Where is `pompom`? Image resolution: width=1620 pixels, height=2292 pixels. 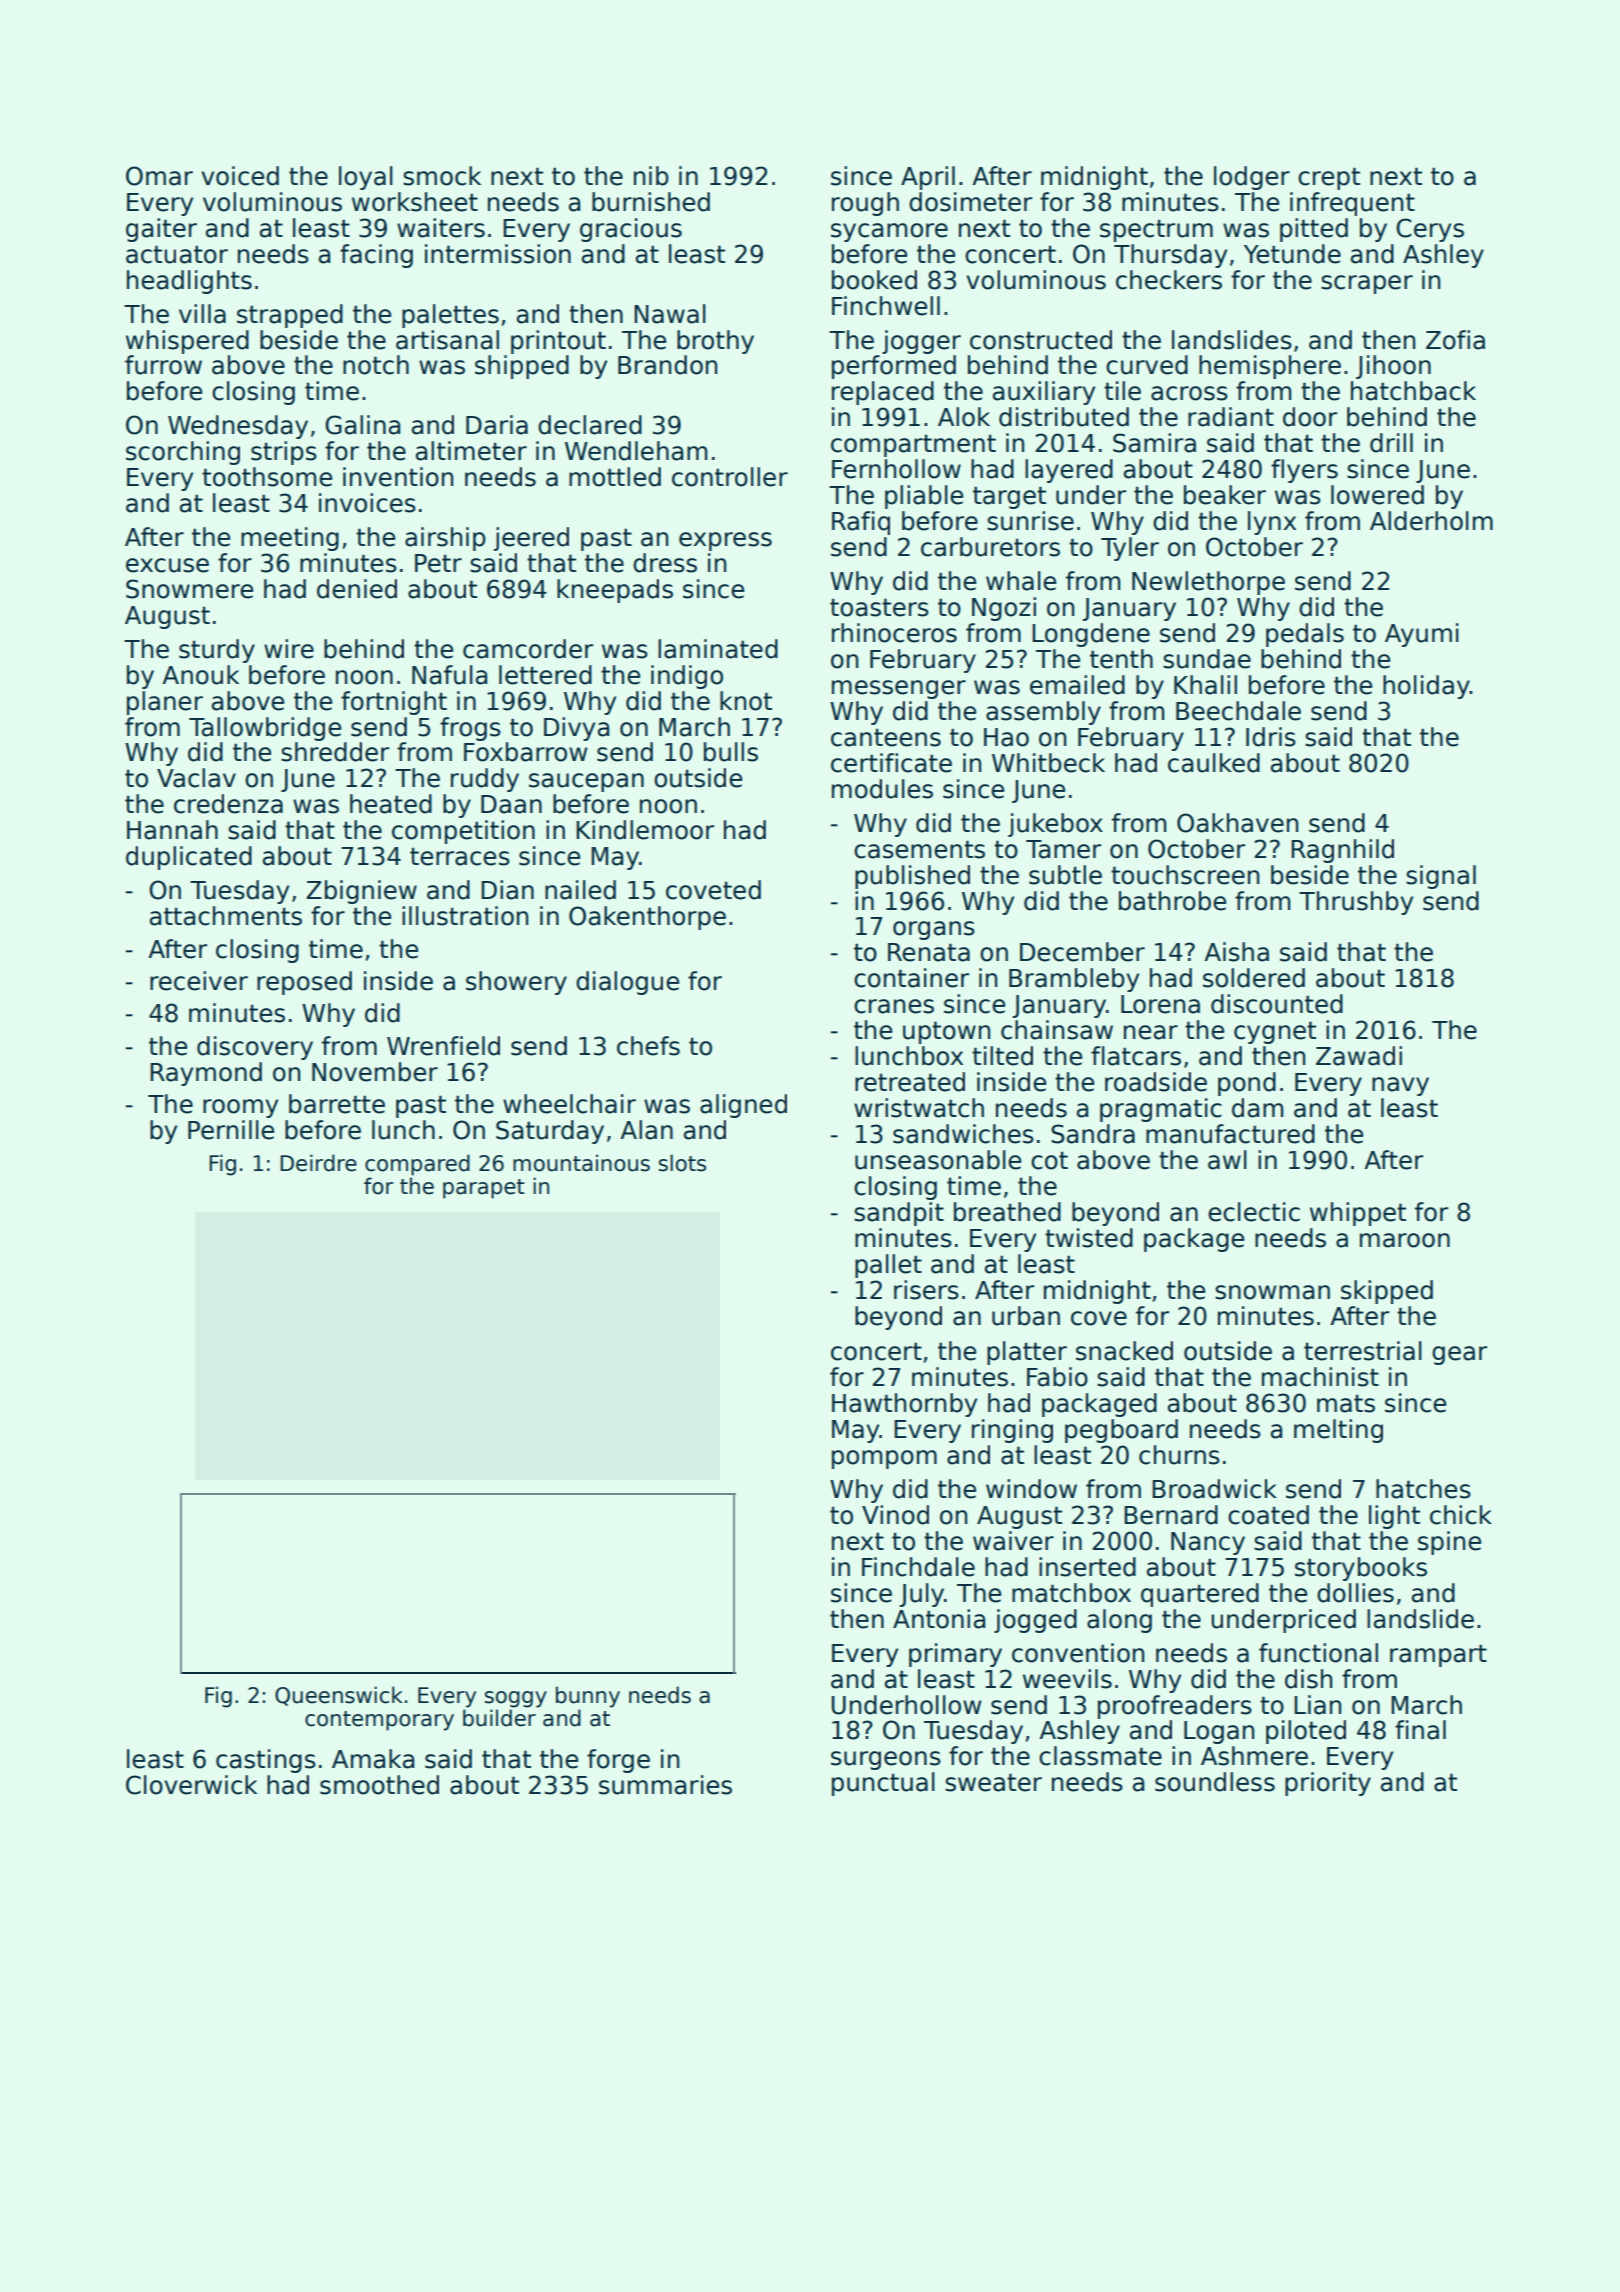
pompom is located at coordinates (884, 1459).
